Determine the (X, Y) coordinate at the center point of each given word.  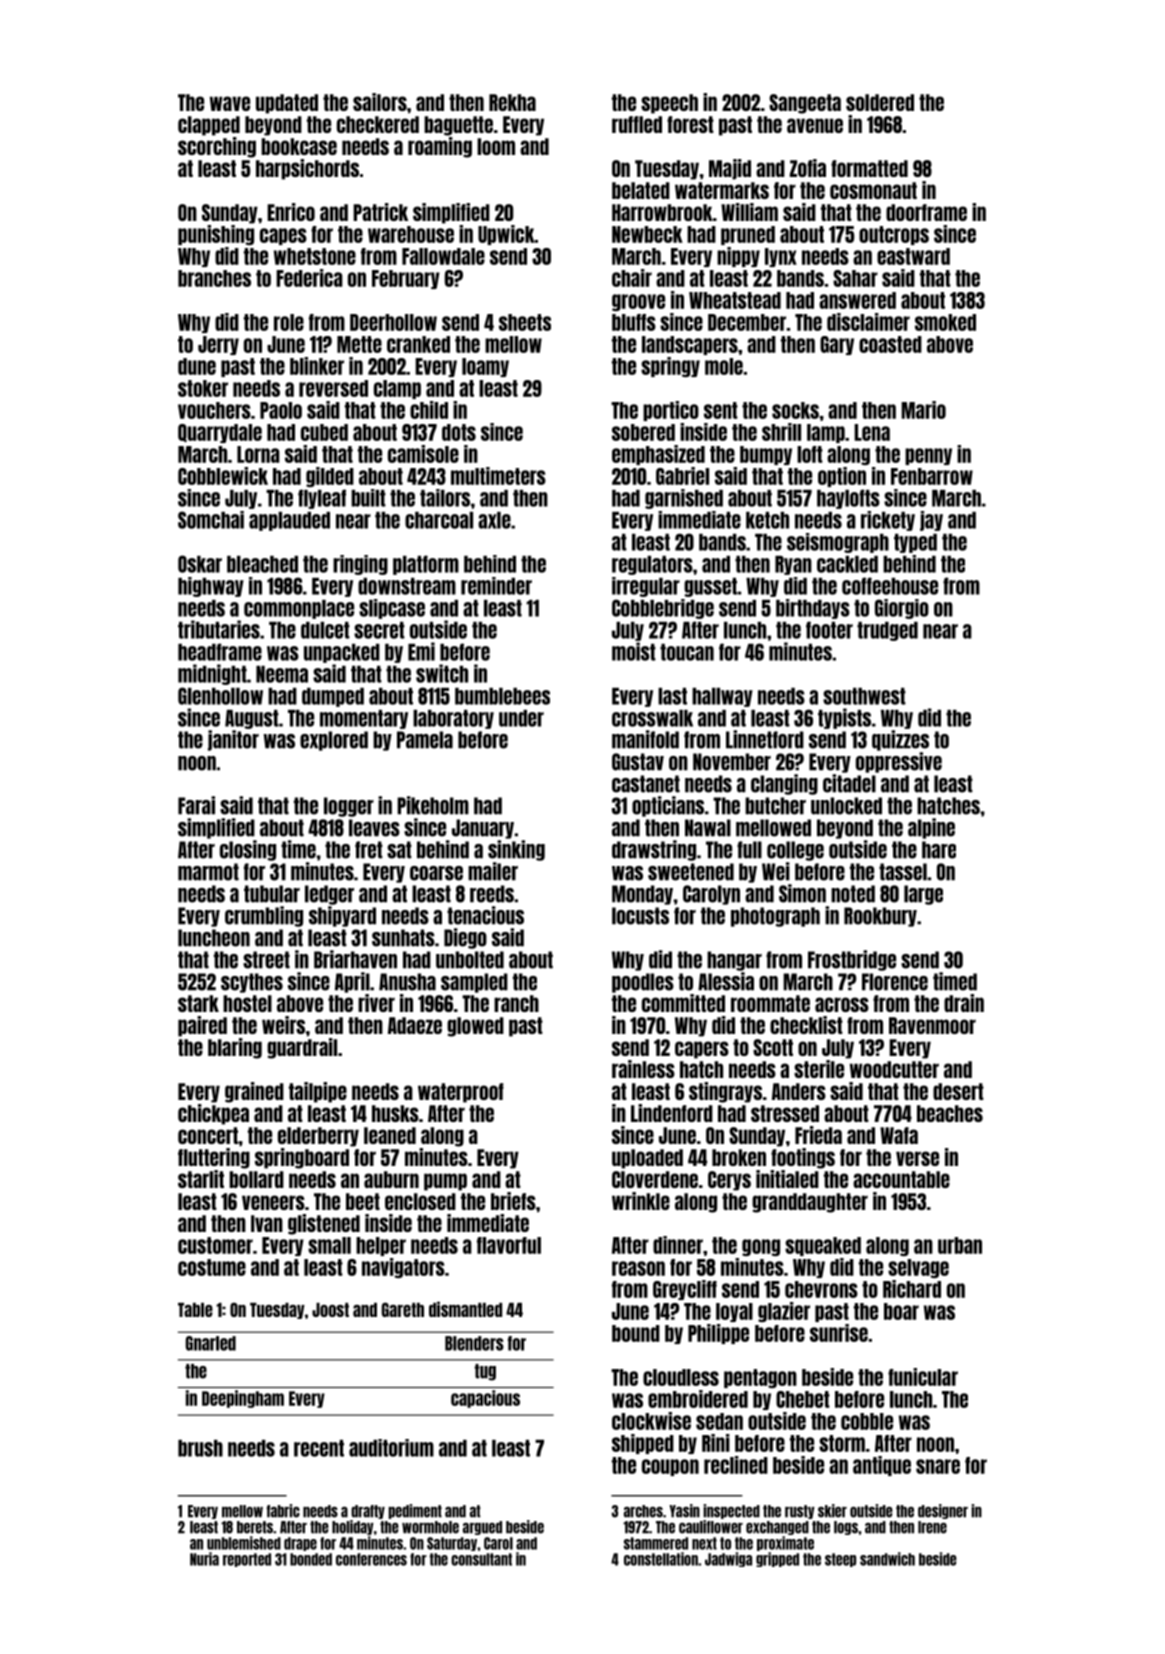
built (368, 498)
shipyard (342, 916)
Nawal (708, 828)
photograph (775, 917)
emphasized (658, 455)
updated (287, 104)
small (329, 1245)
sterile (819, 1069)
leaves (374, 828)
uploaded (647, 1159)
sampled (474, 983)
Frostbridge (852, 960)
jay (931, 521)
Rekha (512, 102)
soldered (880, 102)
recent (319, 1448)
